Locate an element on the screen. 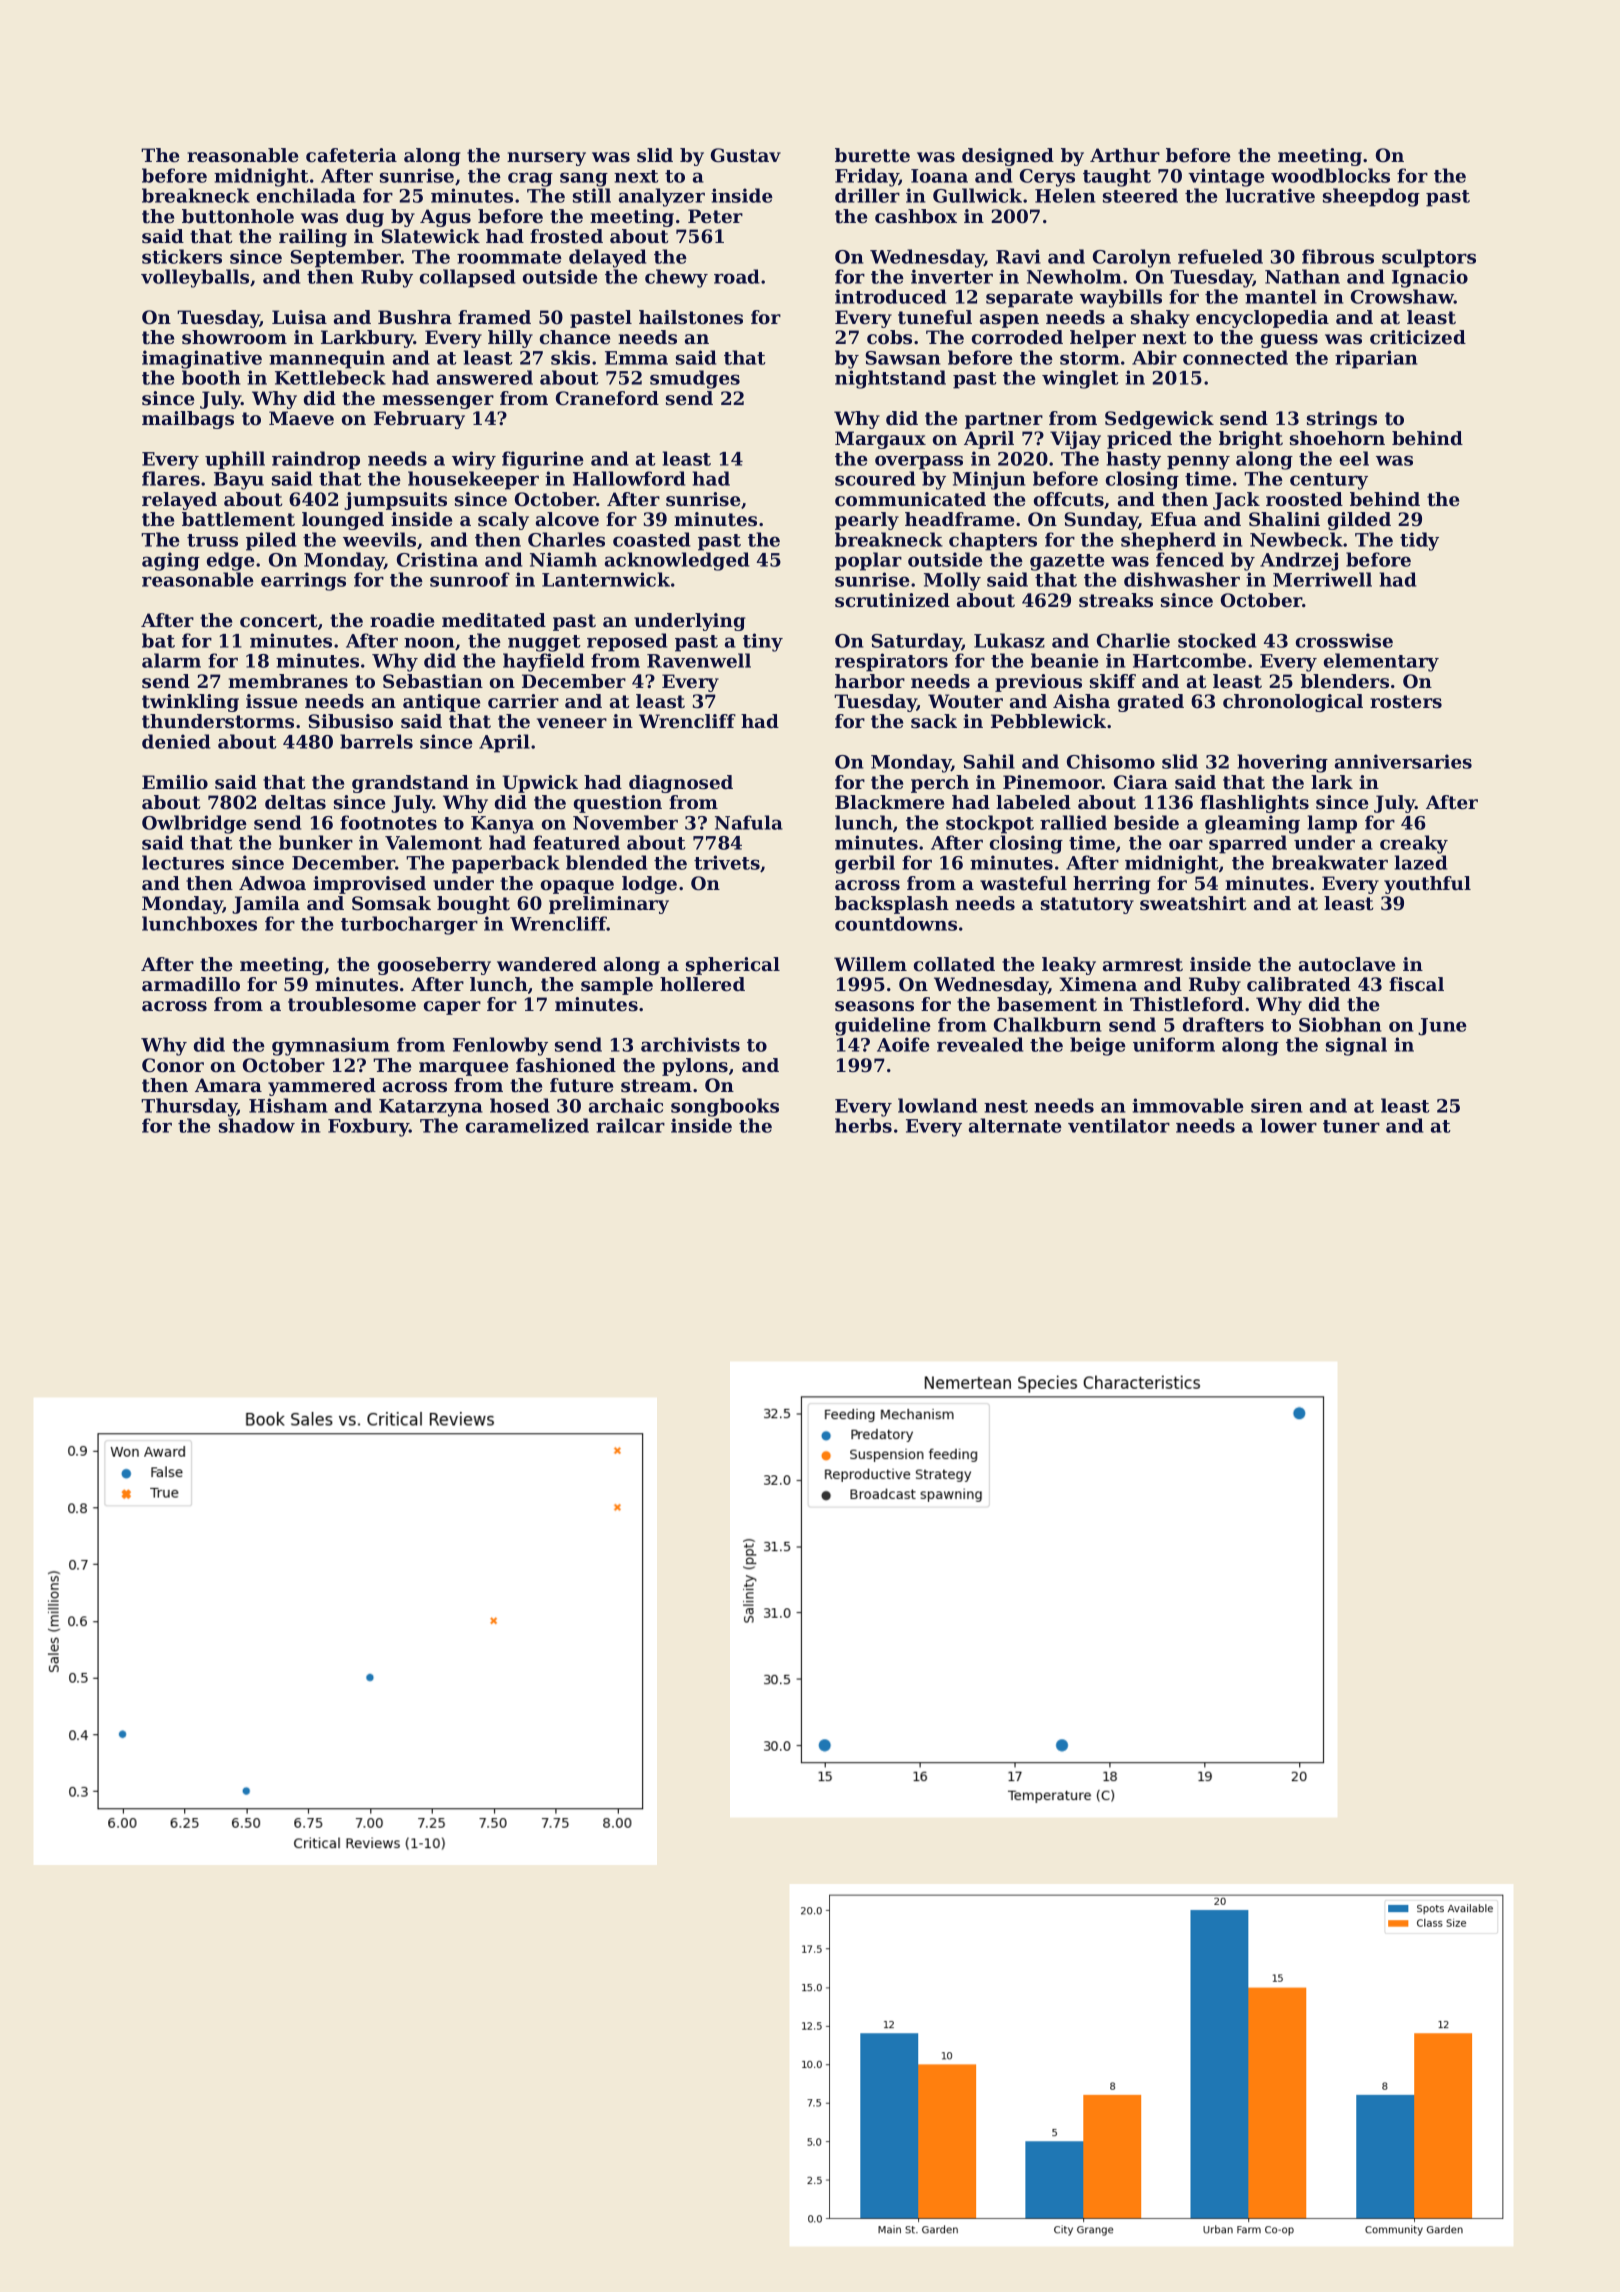  jumpsuits is located at coordinates (395, 501).
